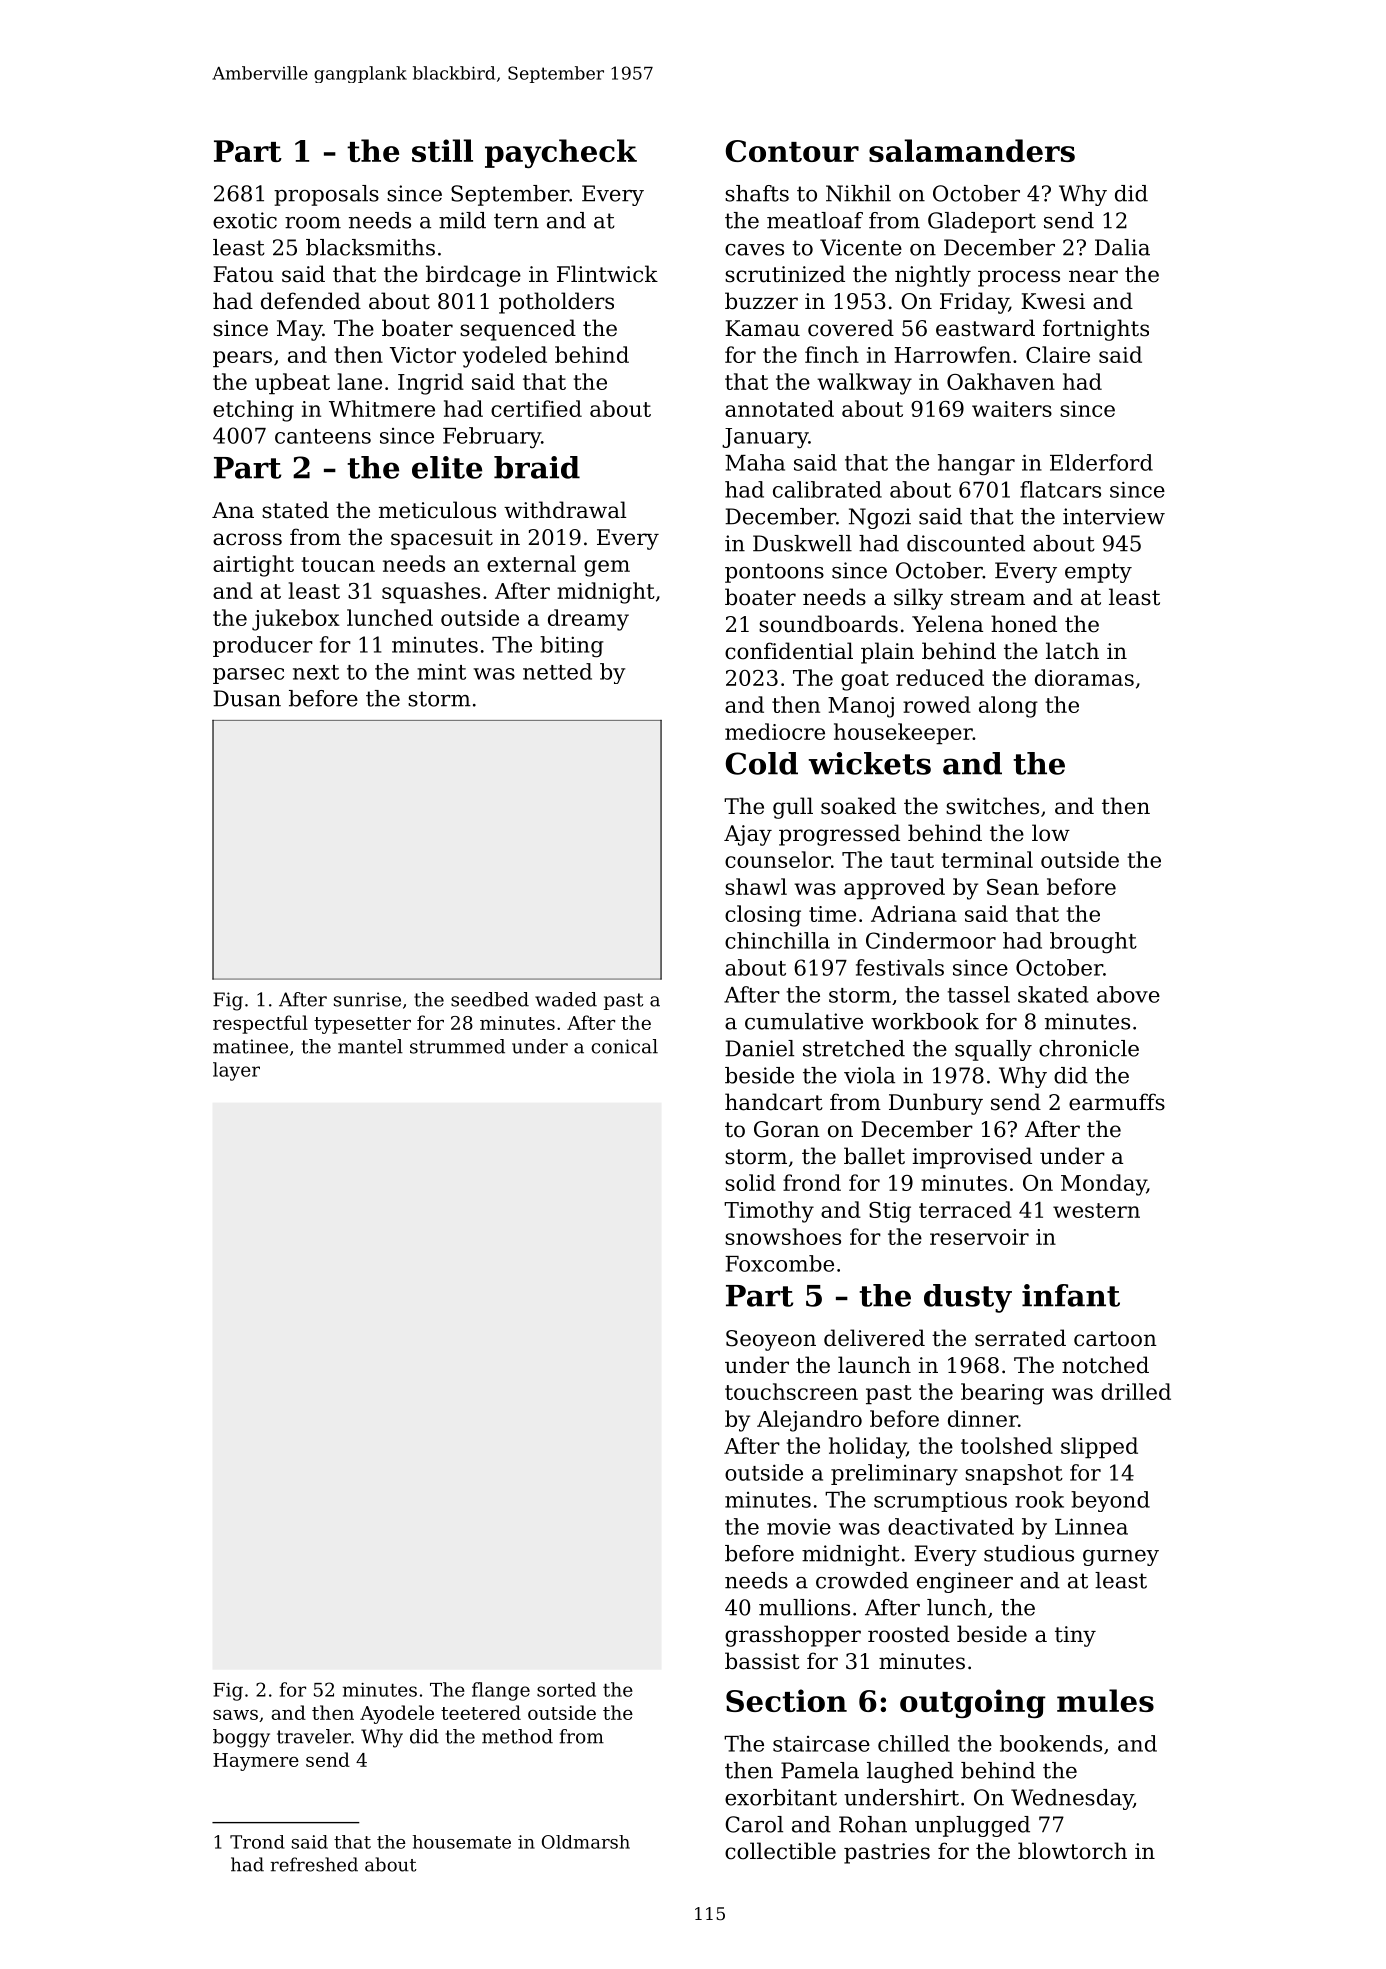  What do you see at coordinates (762, 1661) in the image?
I see `bassist` at bounding box center [762, 1661].
